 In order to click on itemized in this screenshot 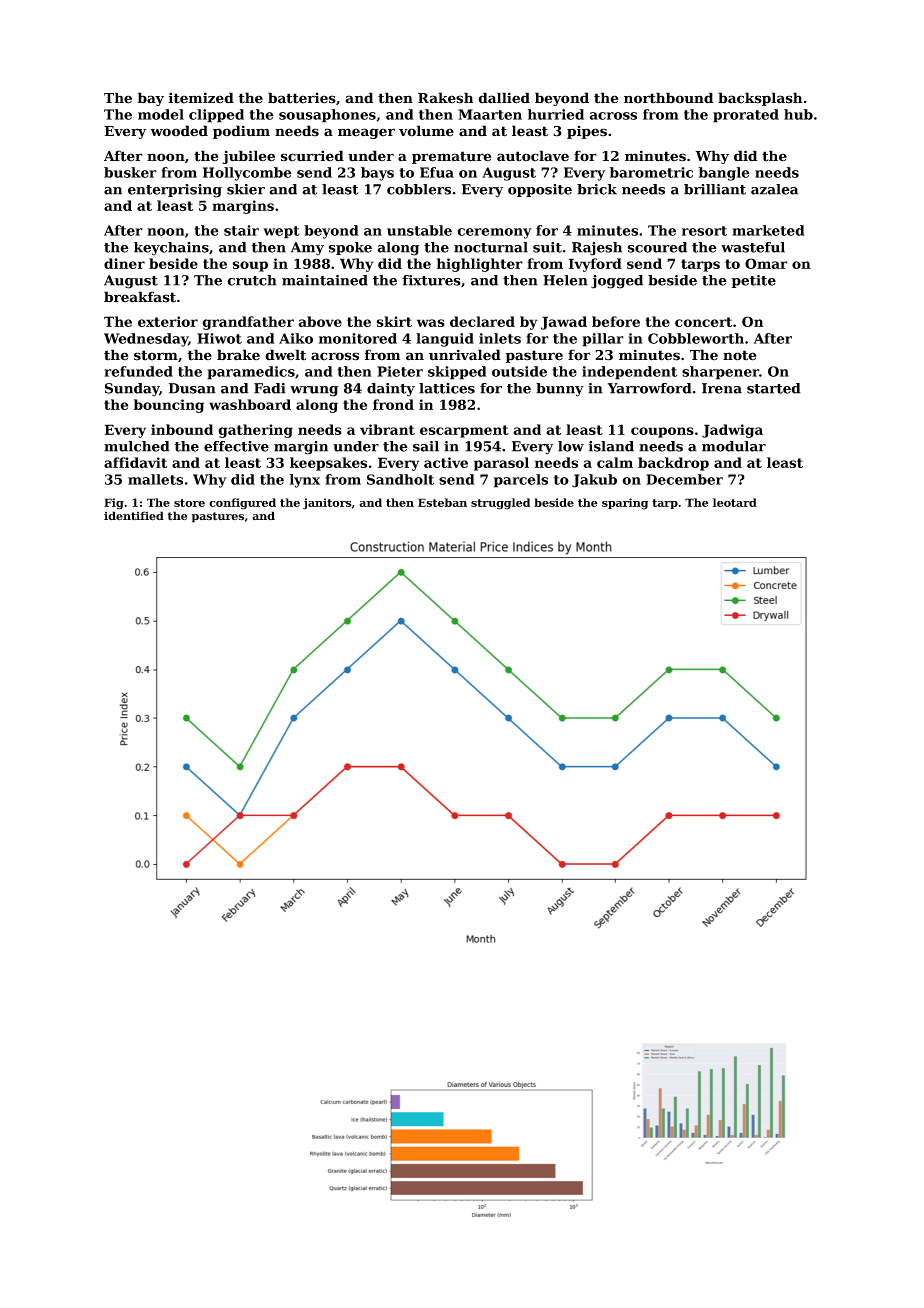, I will do `click(201, 98)`.
